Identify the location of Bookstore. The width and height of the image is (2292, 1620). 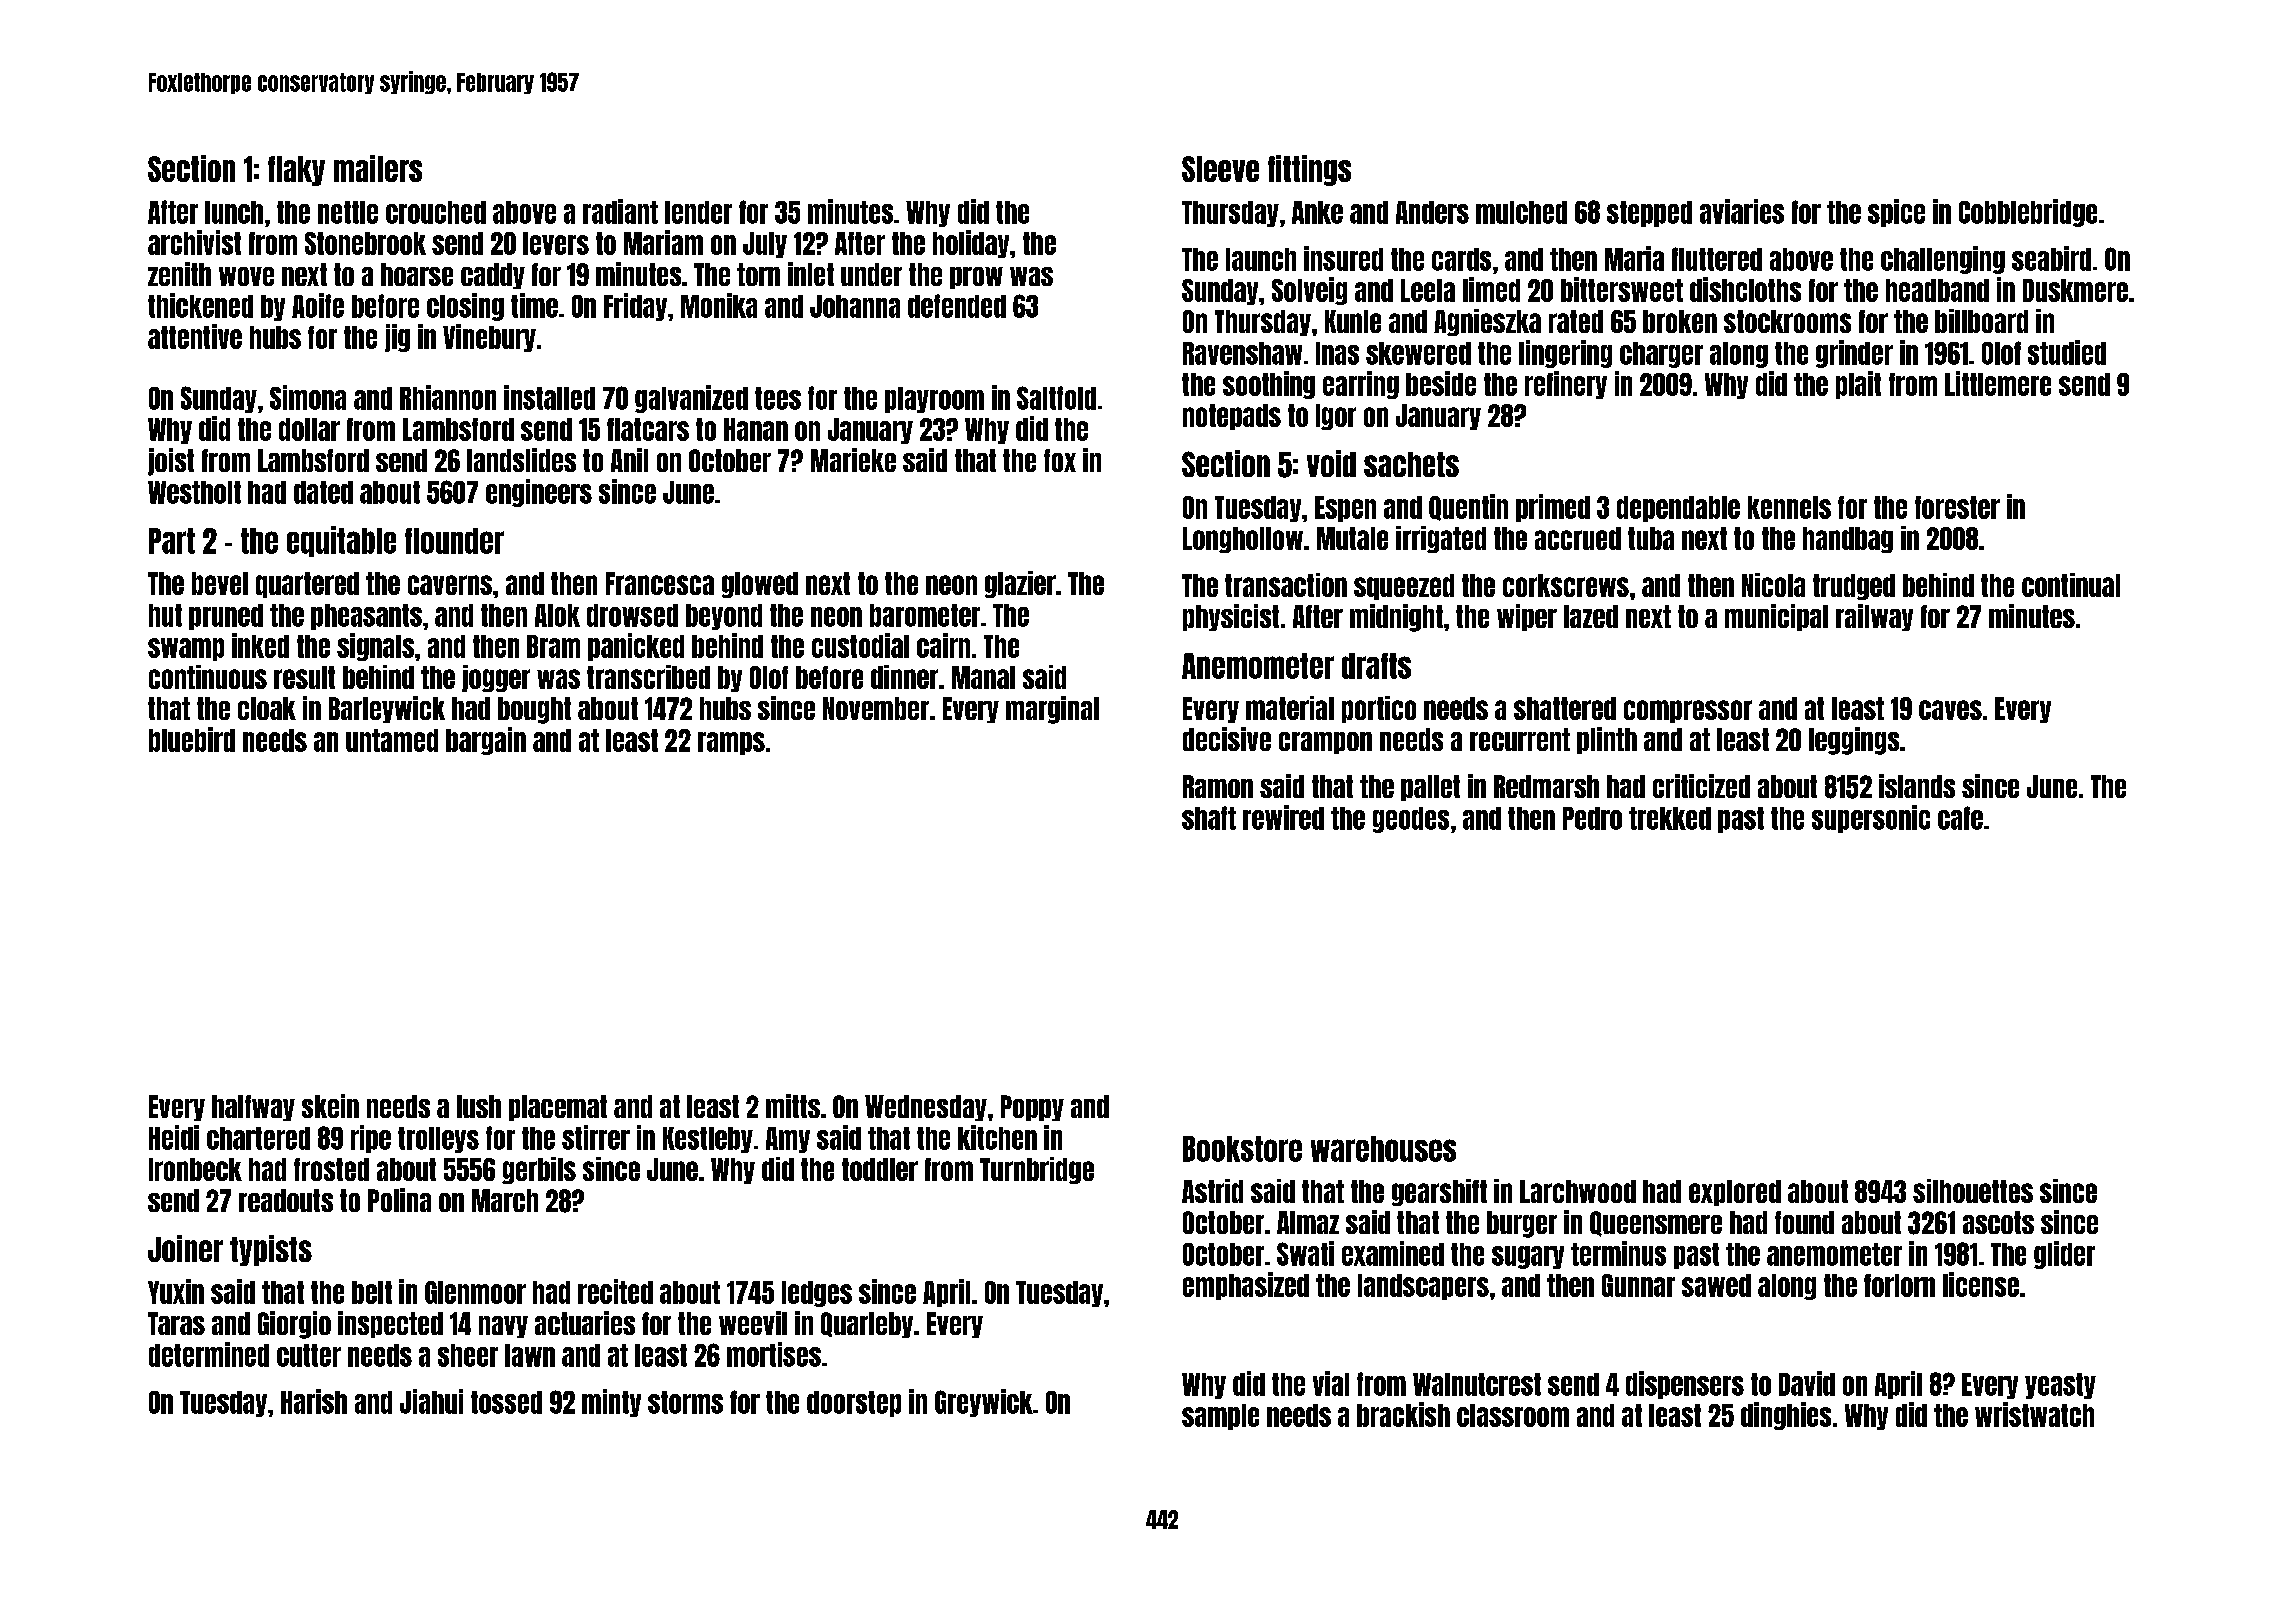
(1242, 1149).
